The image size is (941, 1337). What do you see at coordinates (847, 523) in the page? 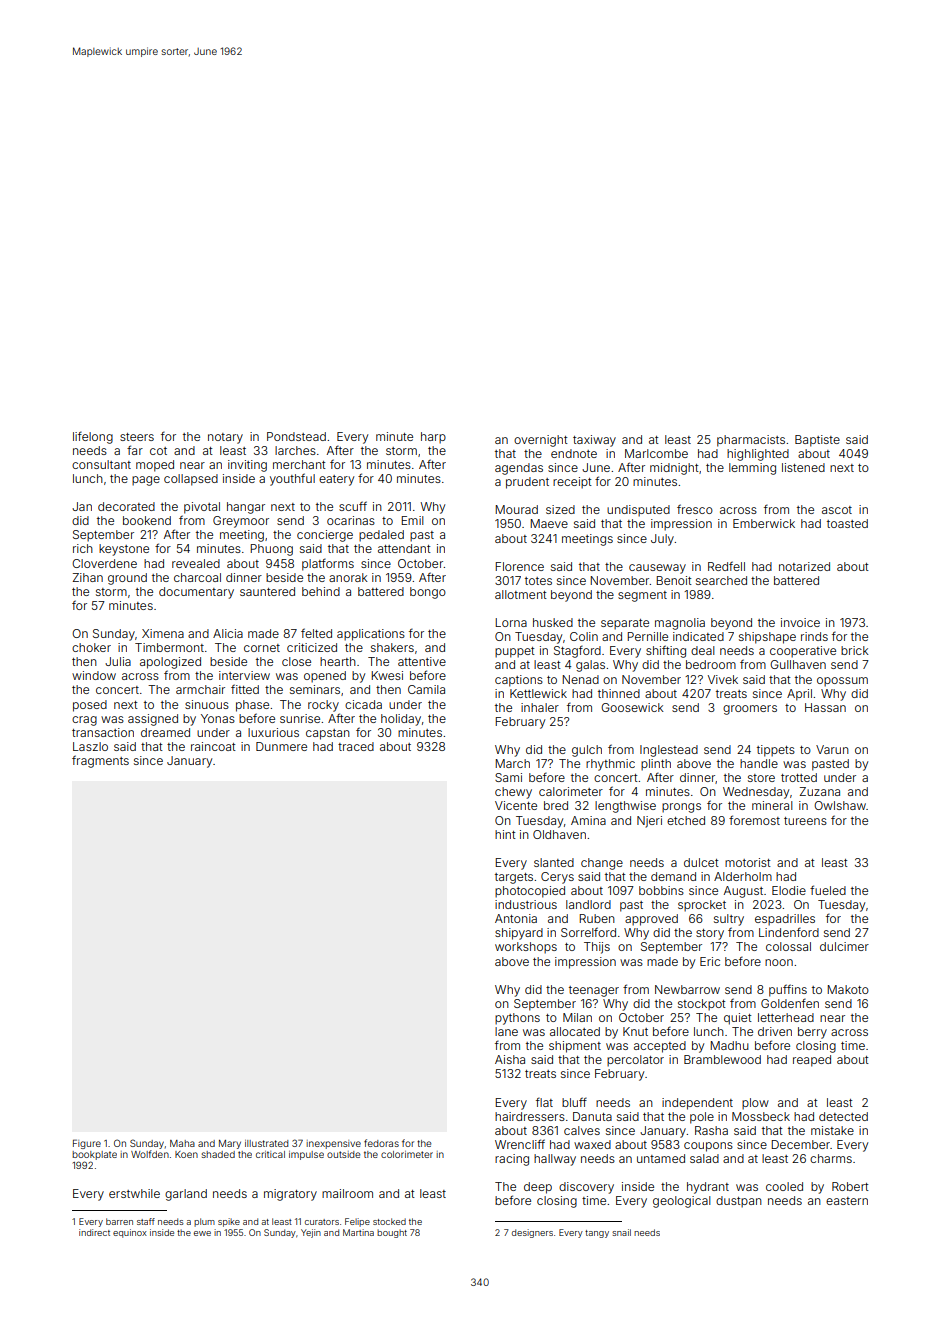
I see `toasted` at bounding box center [847, 523].
